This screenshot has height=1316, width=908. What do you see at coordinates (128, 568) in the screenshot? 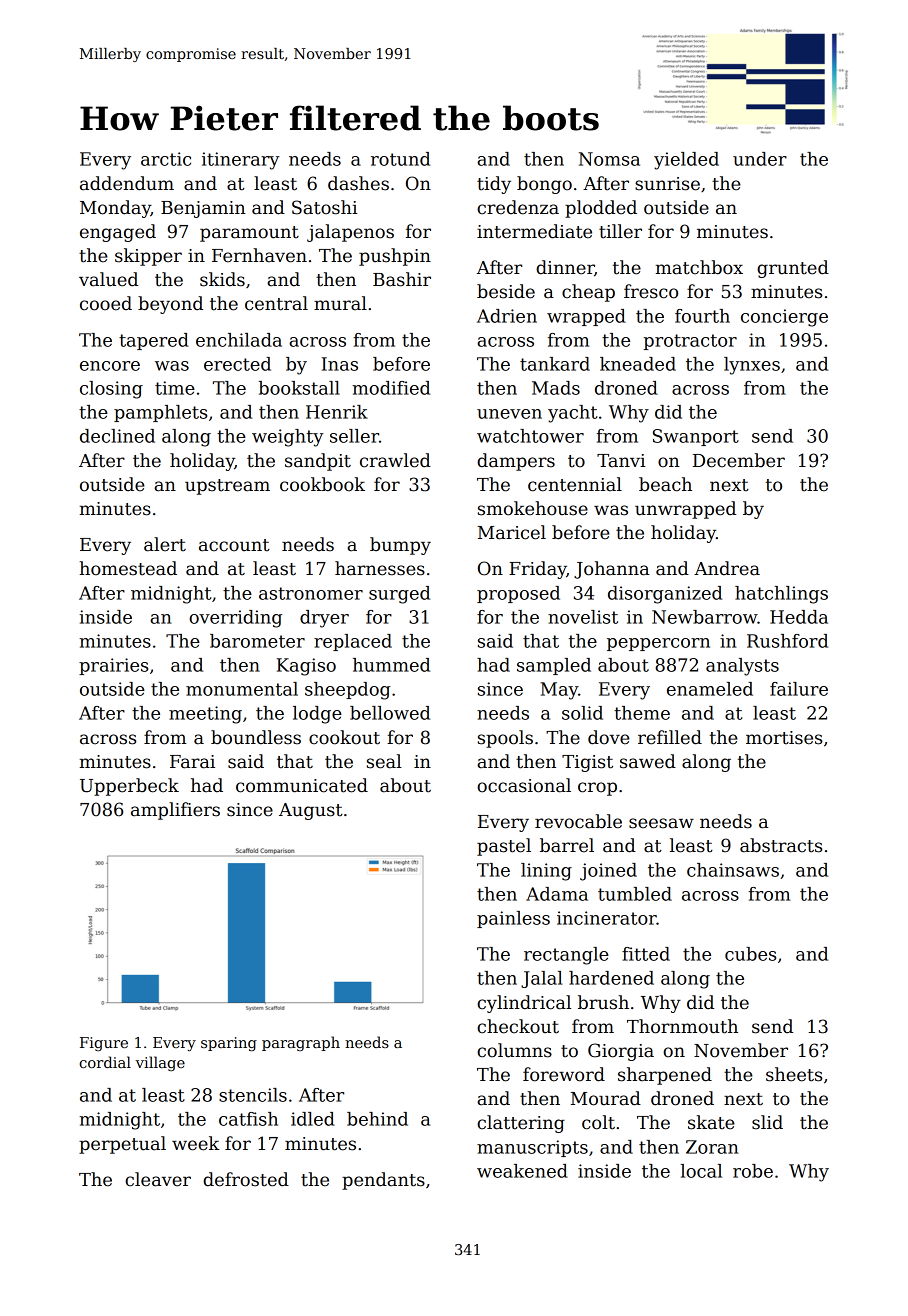
I see `homestead` at bounding box center [128, 568].
